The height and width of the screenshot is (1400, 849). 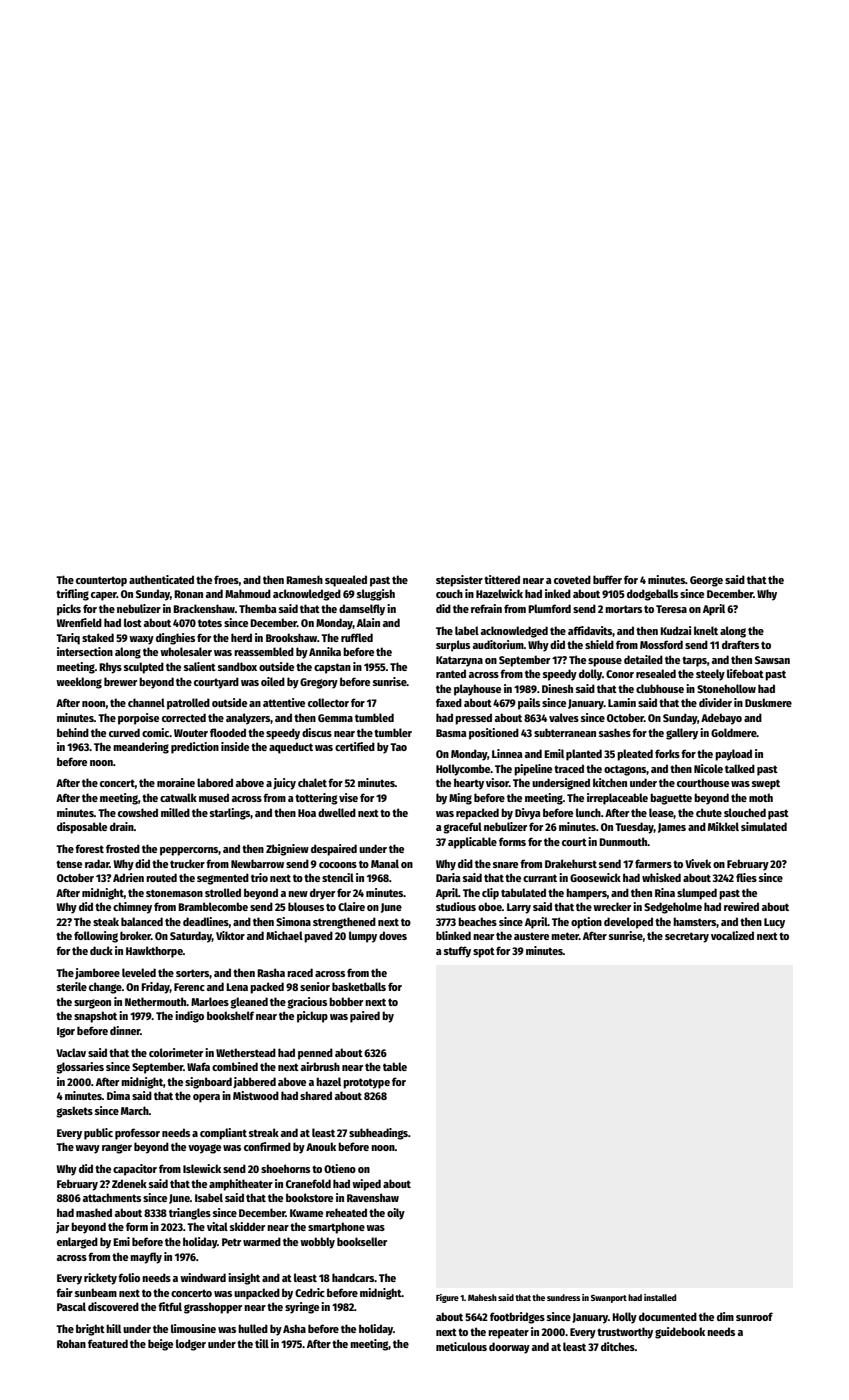 I want to click on Pascal, so click(x=71, y=1306).
